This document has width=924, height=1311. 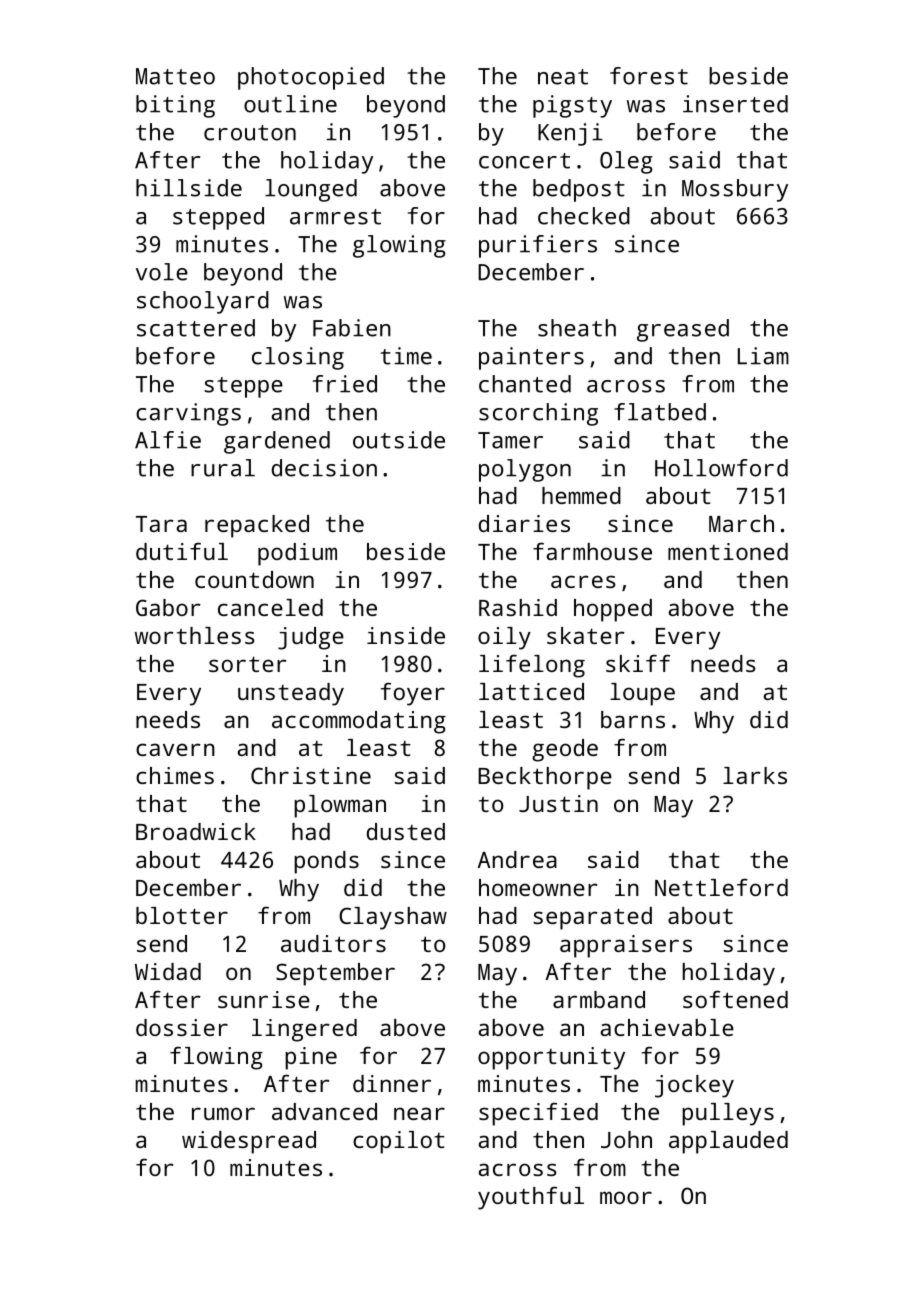 I want to click on Matteo, so click(x=175, y=76).
